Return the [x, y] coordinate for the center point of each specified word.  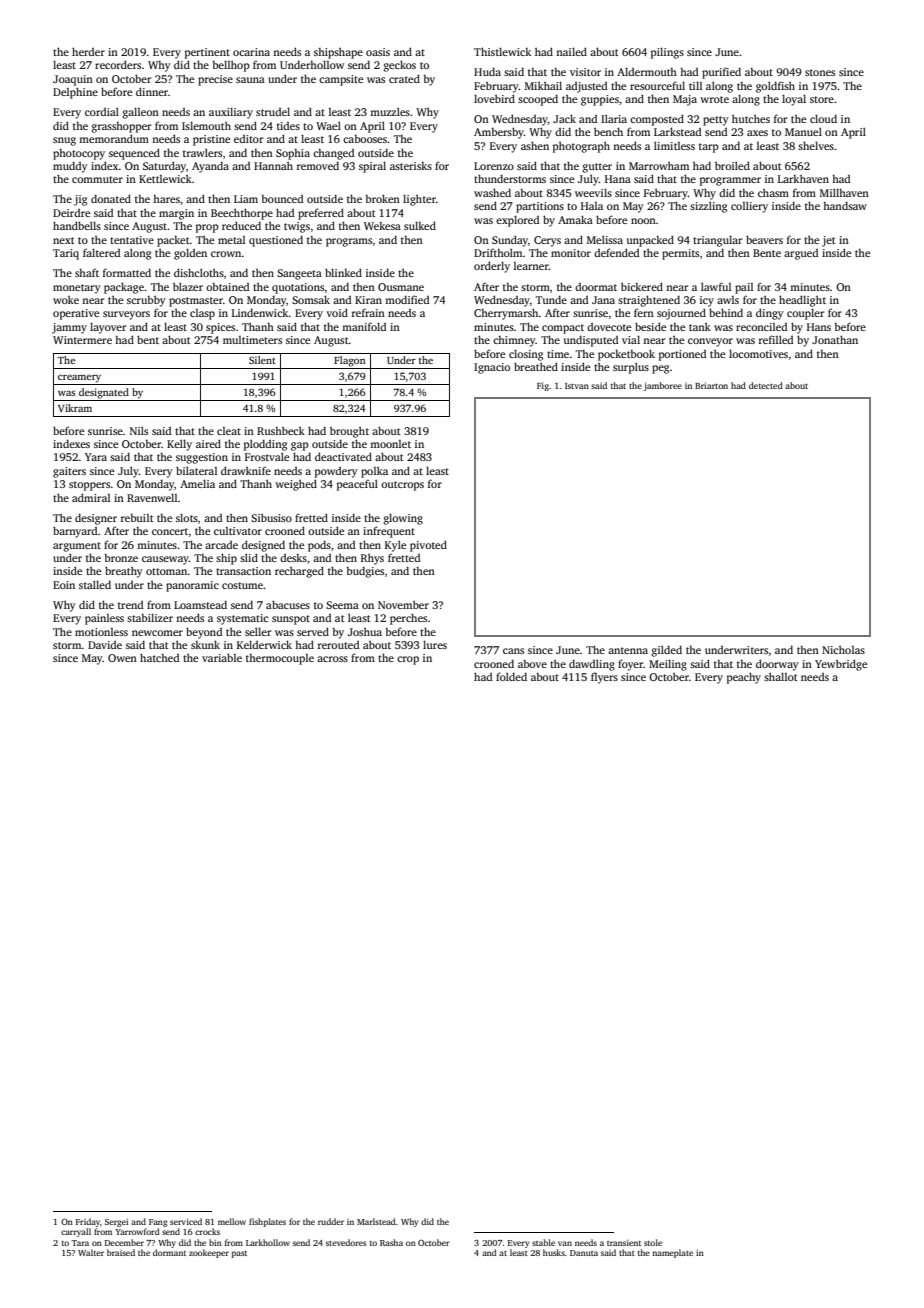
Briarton [711, 385]
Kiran [368, 300]
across [332, 659]
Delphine [75, 93]
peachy [744, 678]
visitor [585, 72]
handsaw [845, 205]
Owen [122, 658]
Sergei [116, 1223]
